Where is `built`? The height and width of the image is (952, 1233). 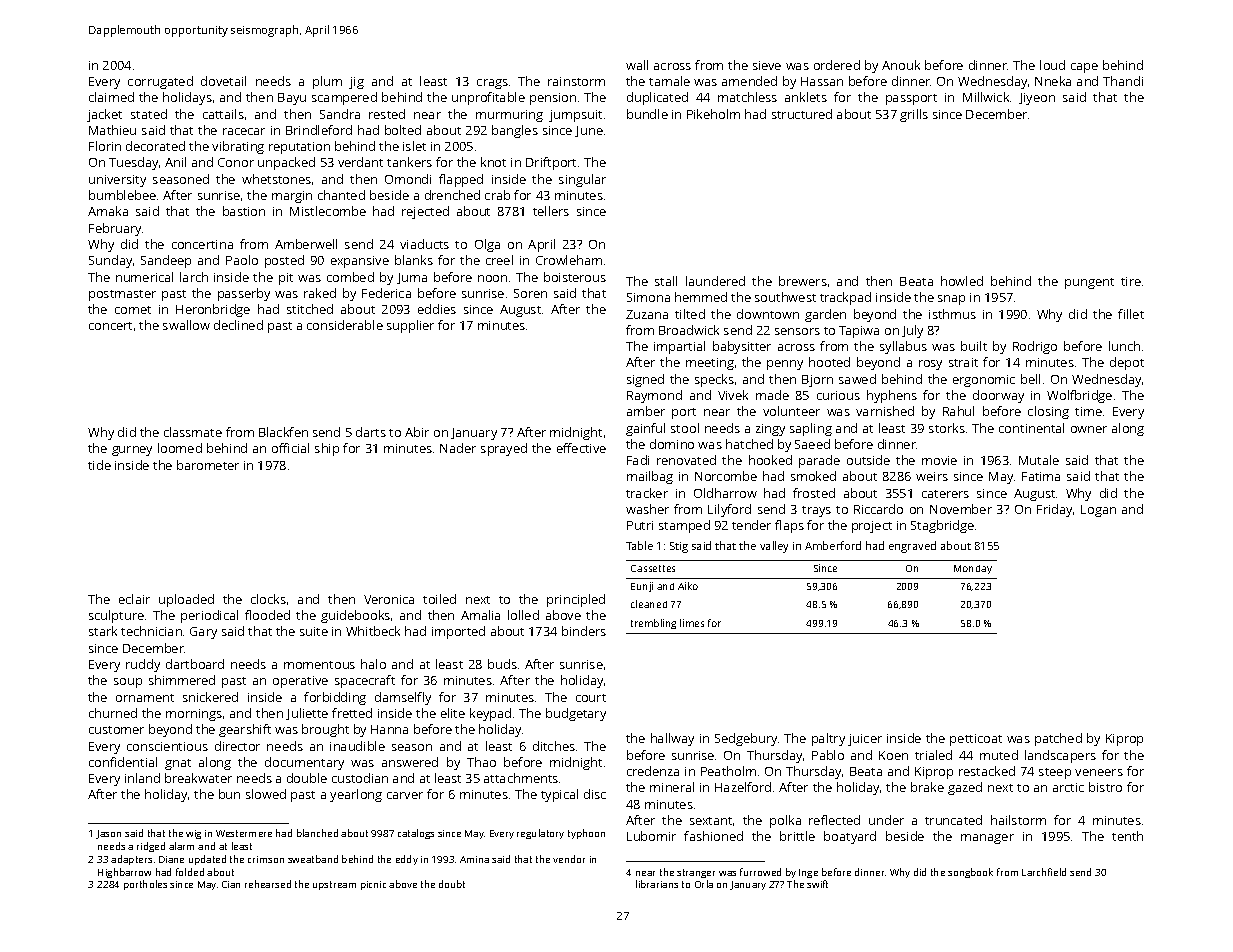 built is located at coordinates (974, 346).
